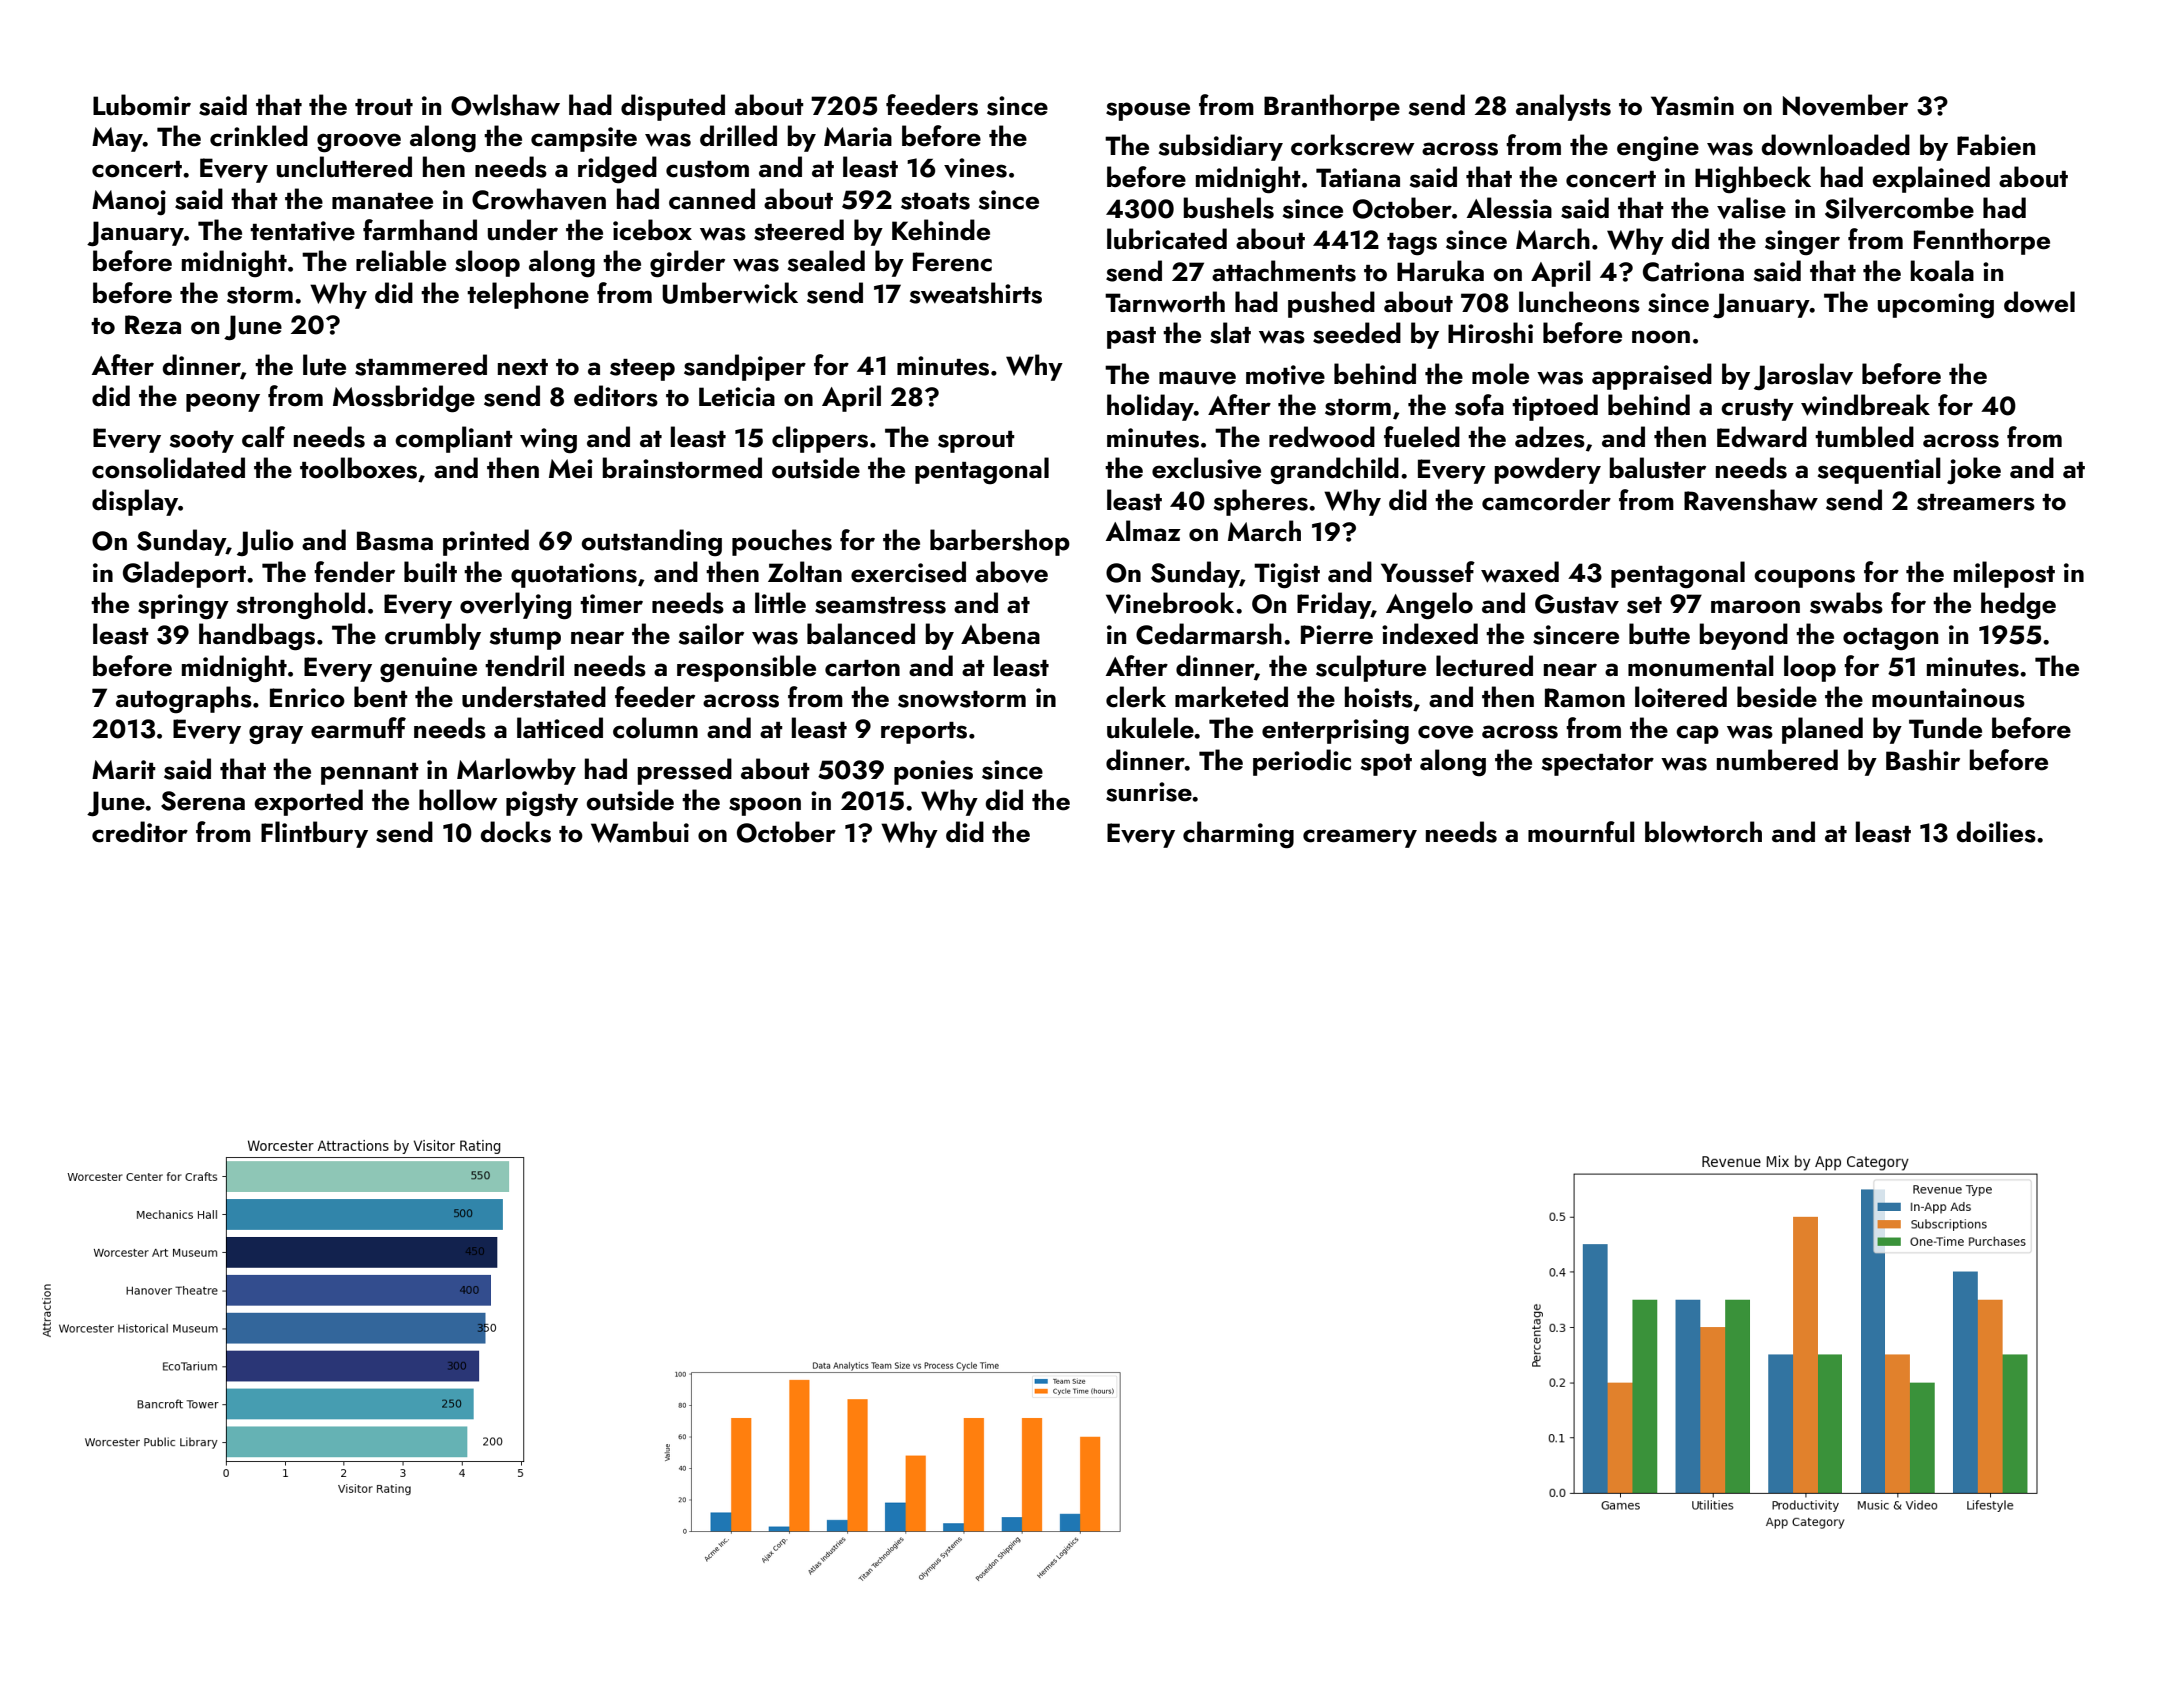 This image has height=1683, width=2178. I want to click on reports, so click(924, 733).
